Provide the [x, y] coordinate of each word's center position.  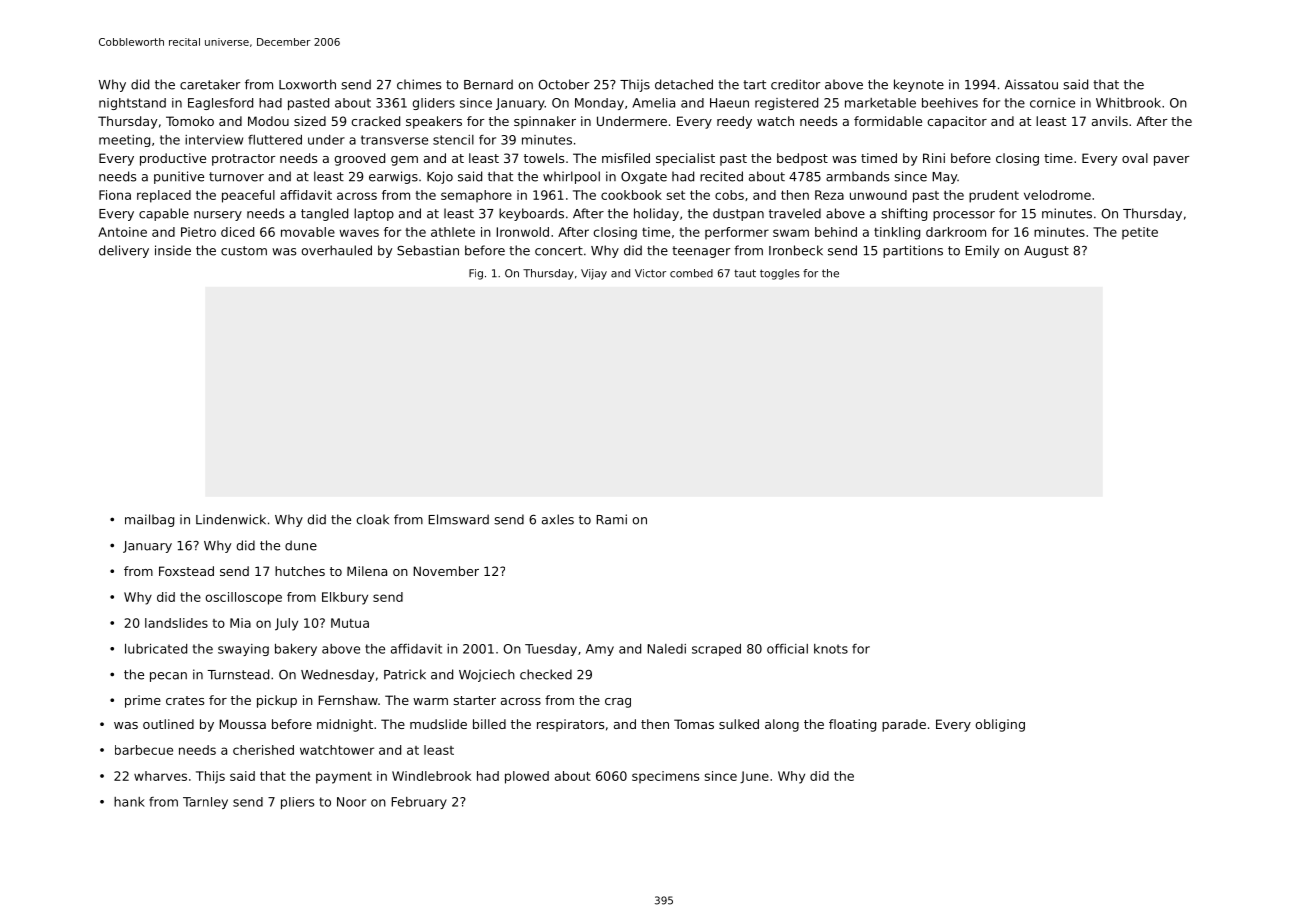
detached [684, 84]
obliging [1000, 725]
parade [904, 725]
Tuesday [551, 650]
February [419, 803]
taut [745, 273]
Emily [982, 251]
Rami [611, 519]
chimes [419, 84]
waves [359, 233]
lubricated [156, 649]
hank [129, 802]
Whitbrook [1128, 103]
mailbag [149, 520]
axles [558, 519]
